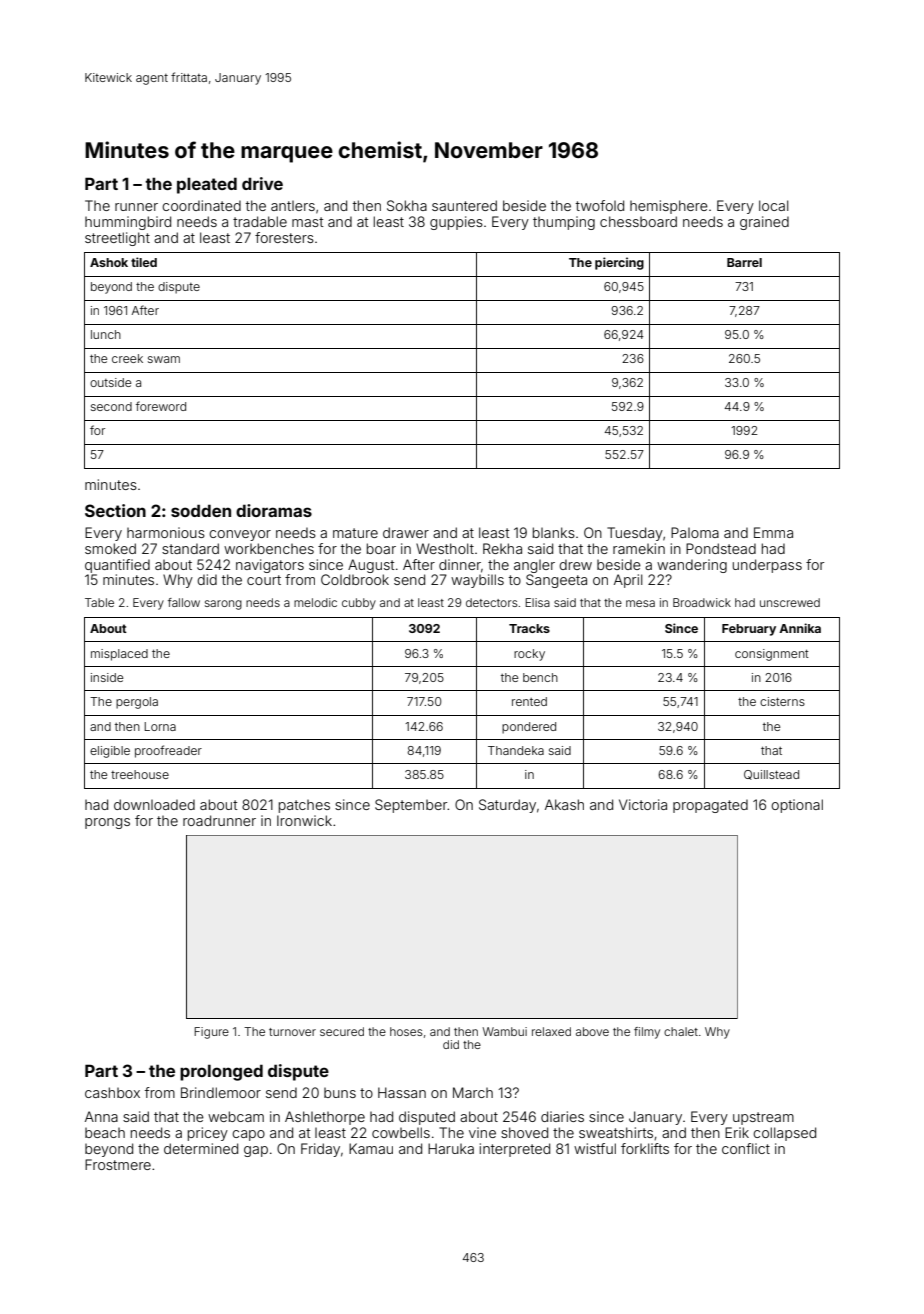 This screenshot has height=1314, width=924. Describe the element at coordinates (144, 262) in the screenshot. I see `tiled` at that location.
